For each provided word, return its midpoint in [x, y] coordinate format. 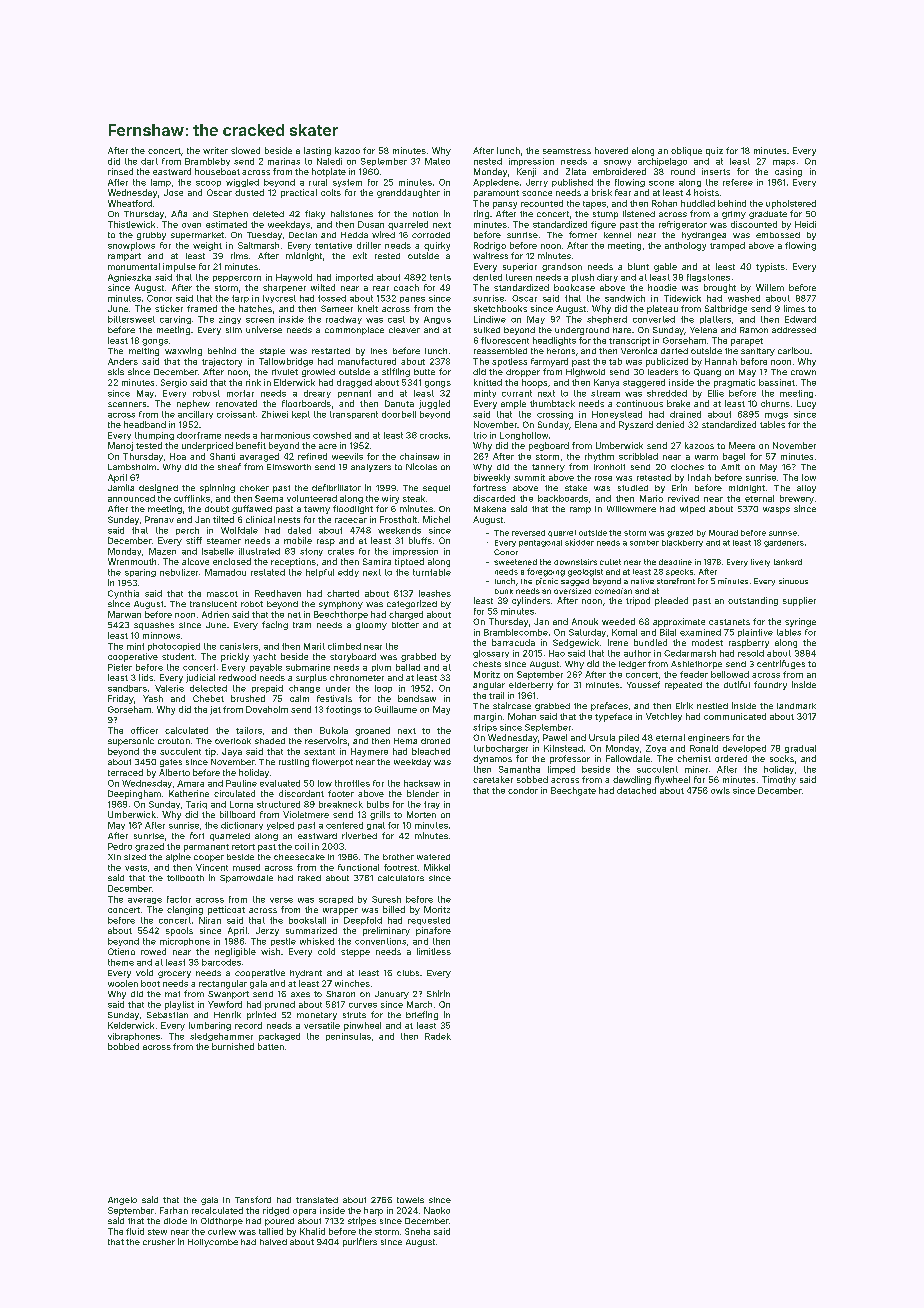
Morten [421, 814]
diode [175, 1221]
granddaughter [408, 193]
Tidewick [682, 298]
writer [215, 150]
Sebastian [167, 1015]
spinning [217, 488]
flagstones [708, 278]
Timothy [779, 780]
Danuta [399, 403]
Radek [438, 1036]
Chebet [208, 698]
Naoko [437, 1210]
